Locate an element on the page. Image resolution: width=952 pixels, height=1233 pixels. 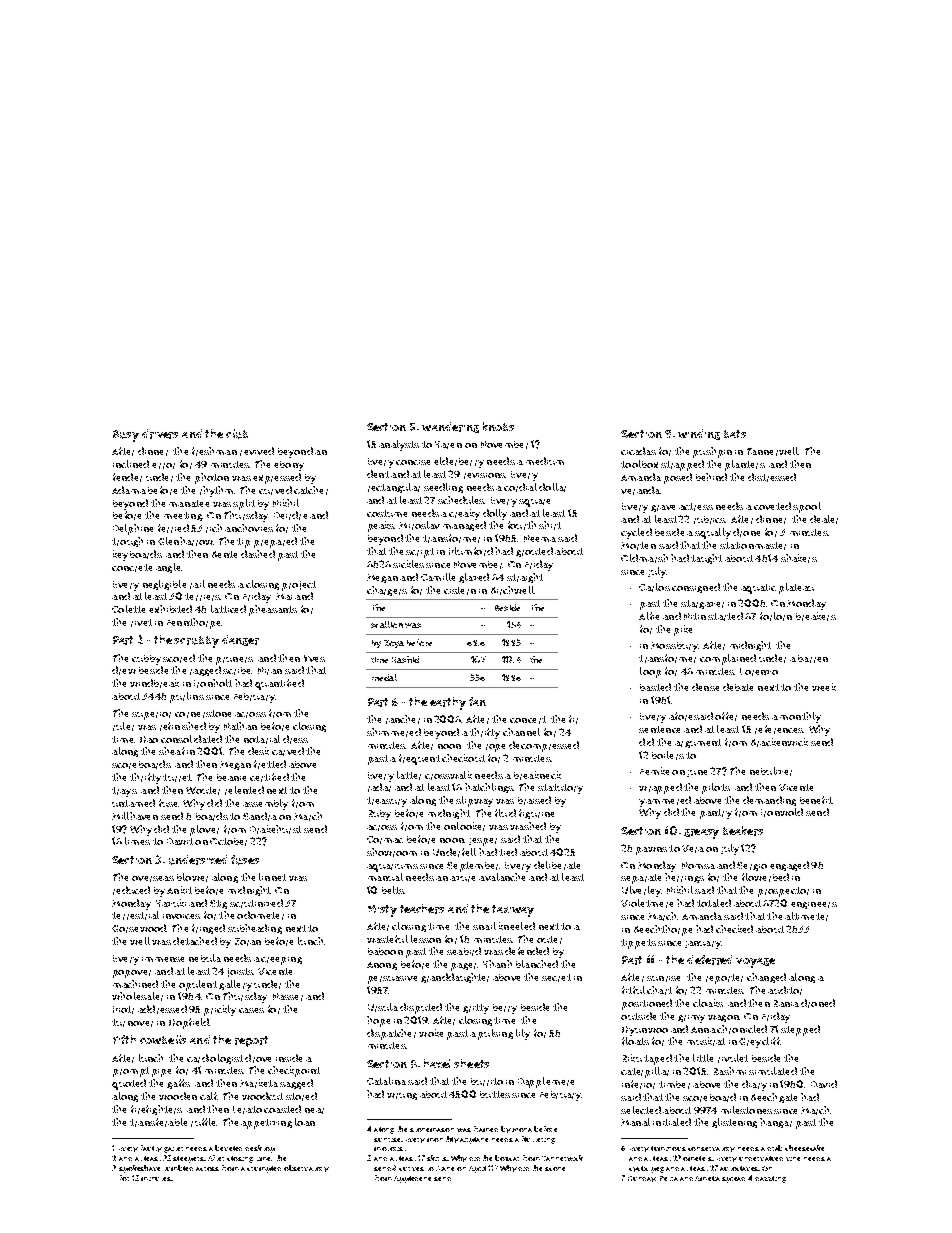
wandering is located at coordinates (450, 427).
